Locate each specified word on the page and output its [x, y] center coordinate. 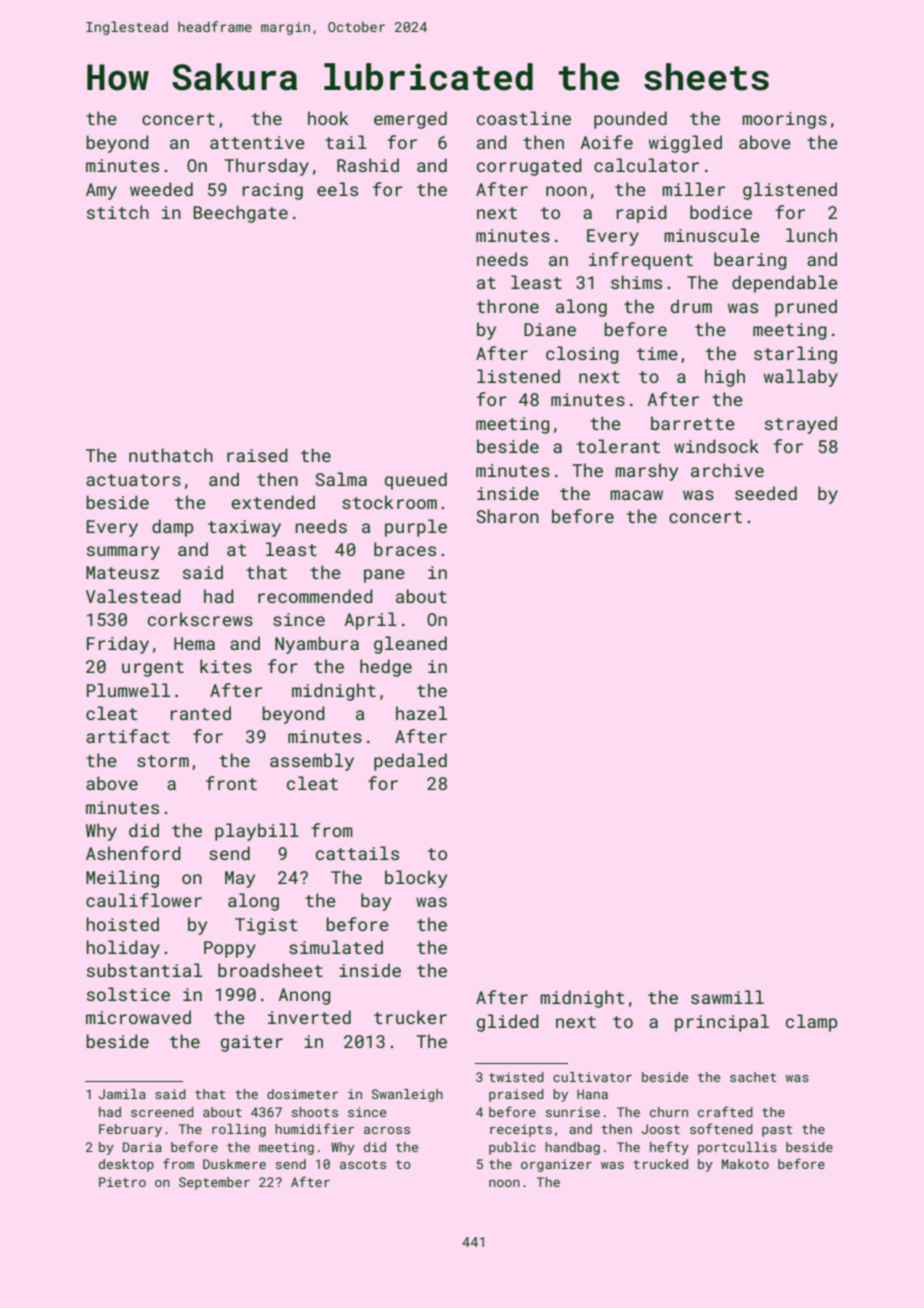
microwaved [138, 1017]
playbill [257, 832]
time [657, 353]
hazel [421, 713]
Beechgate [240, 214]
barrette [693, 423]
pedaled [410, 762]
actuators [133, 480]
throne [508, 306]
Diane [550, 329]
